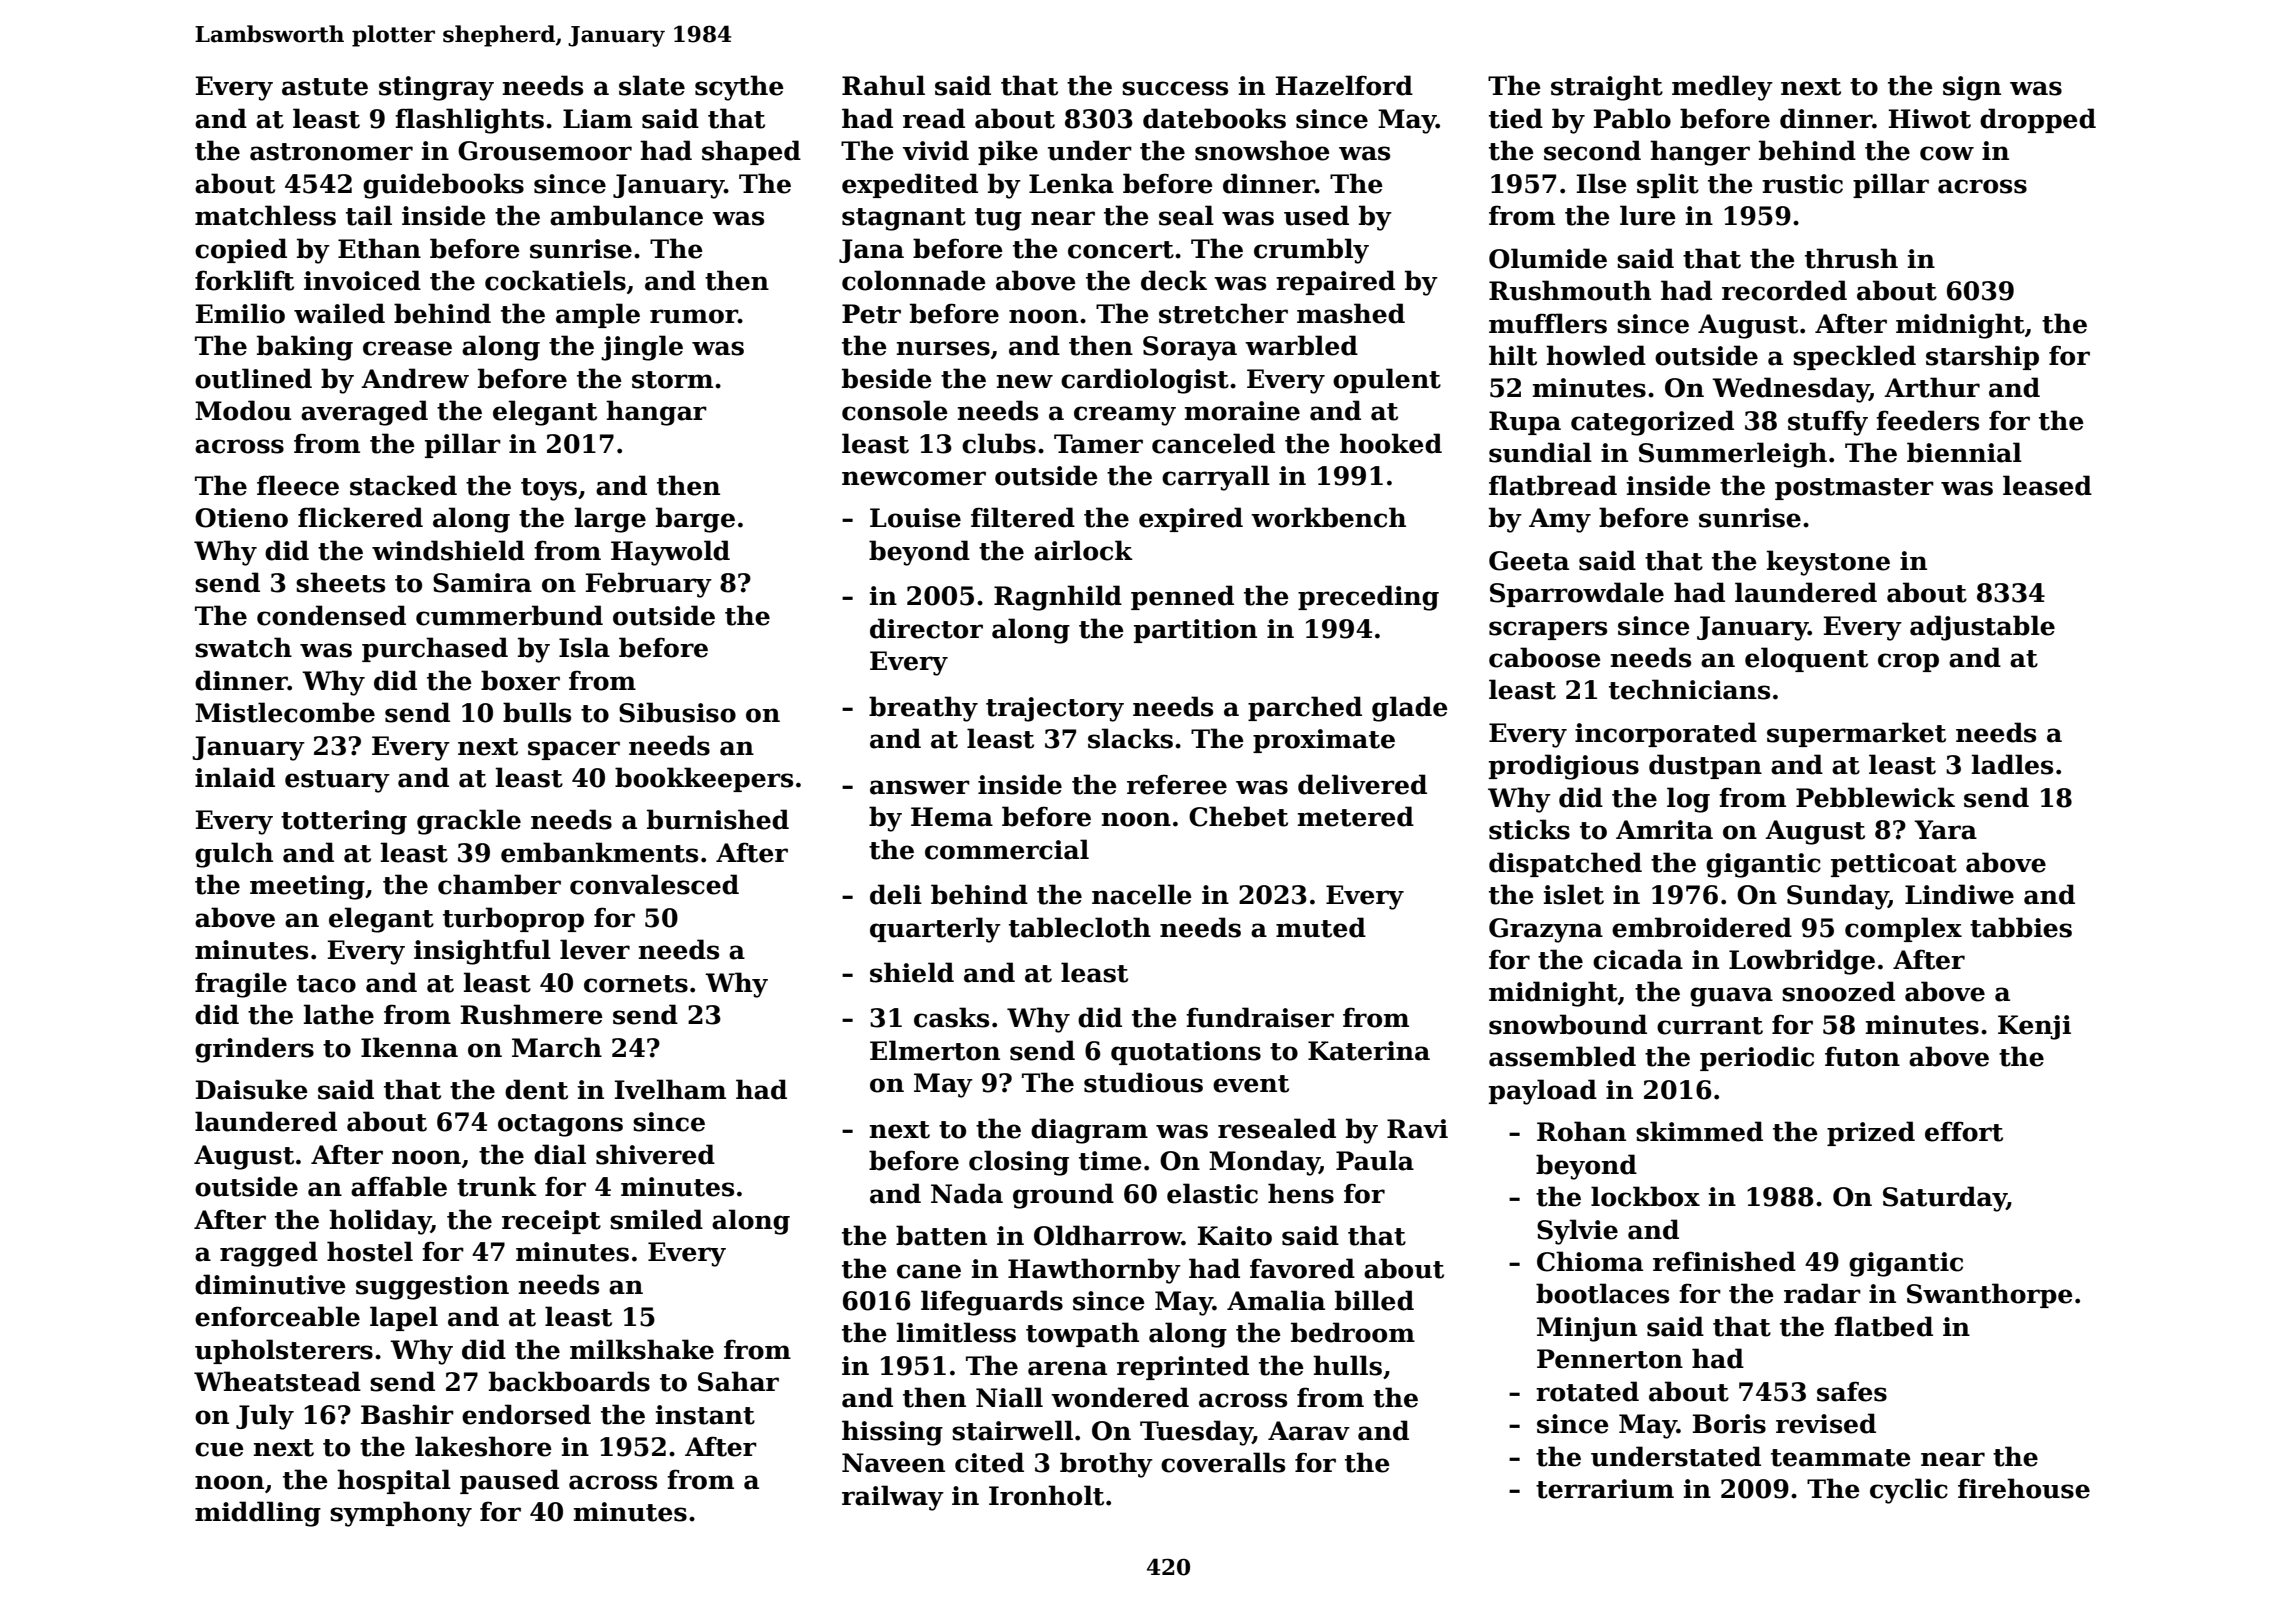 Image resolution: width=2292 pixels, height=1620 pixels. What do you see at coordinates (2034, 1027) in the screenshot?
I see `Kenji` at bounding box center [2034, 1027].
